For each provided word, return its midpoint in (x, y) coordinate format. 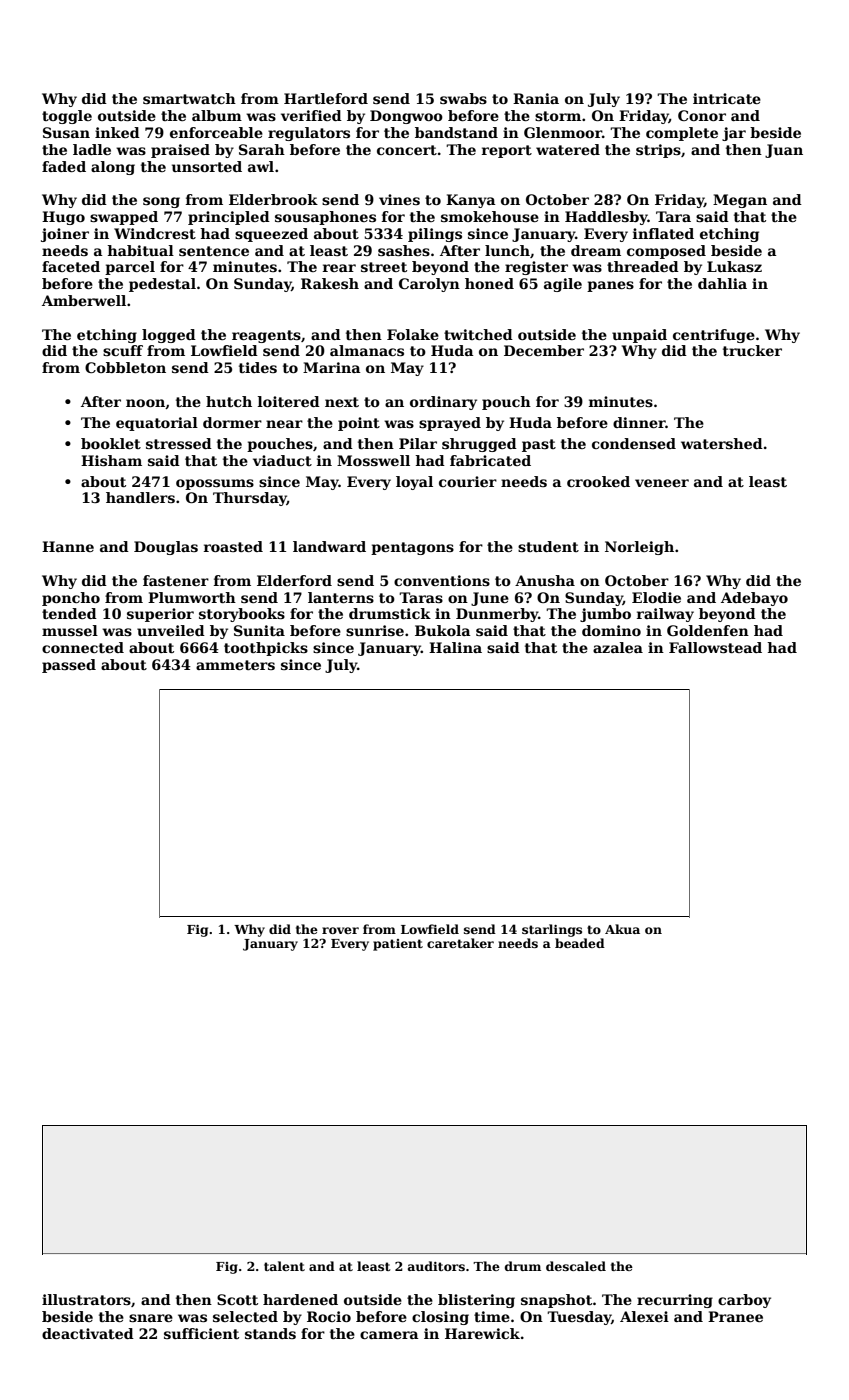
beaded (580, 943)
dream (596, 250)
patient (398, 945)
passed (69, 666)
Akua (622, 929)
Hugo (63, 218)
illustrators (86, 1299)
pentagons (412, 548)
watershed (722, 443)
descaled (576, 1266)
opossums (215, 484)
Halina (455, 647)
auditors (436, 1266)
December (544, 350)
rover (340, 930)
